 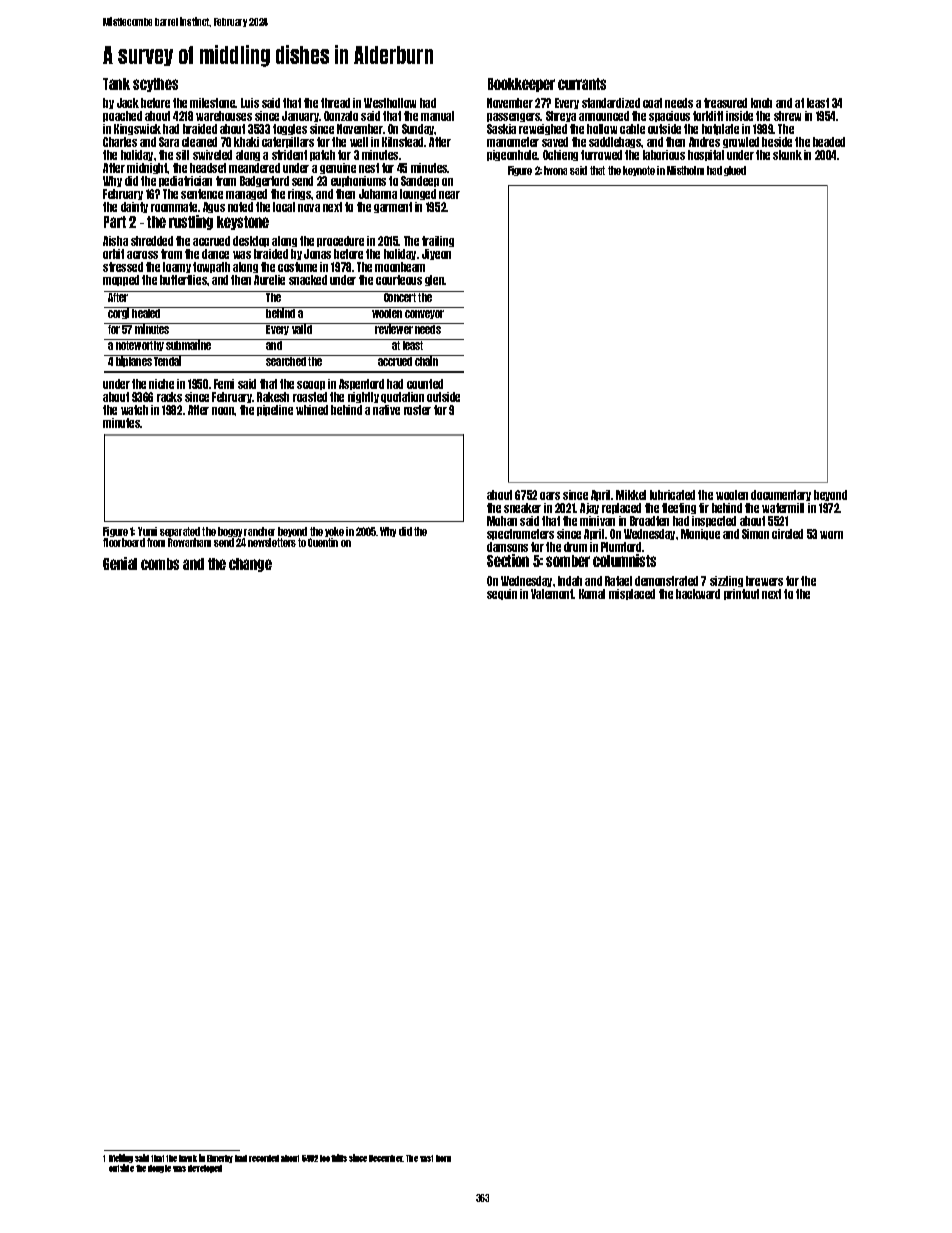 What do you see at coordinates (502, 594) in the document?
I see `sequin` at bounding box center [502, 594].
